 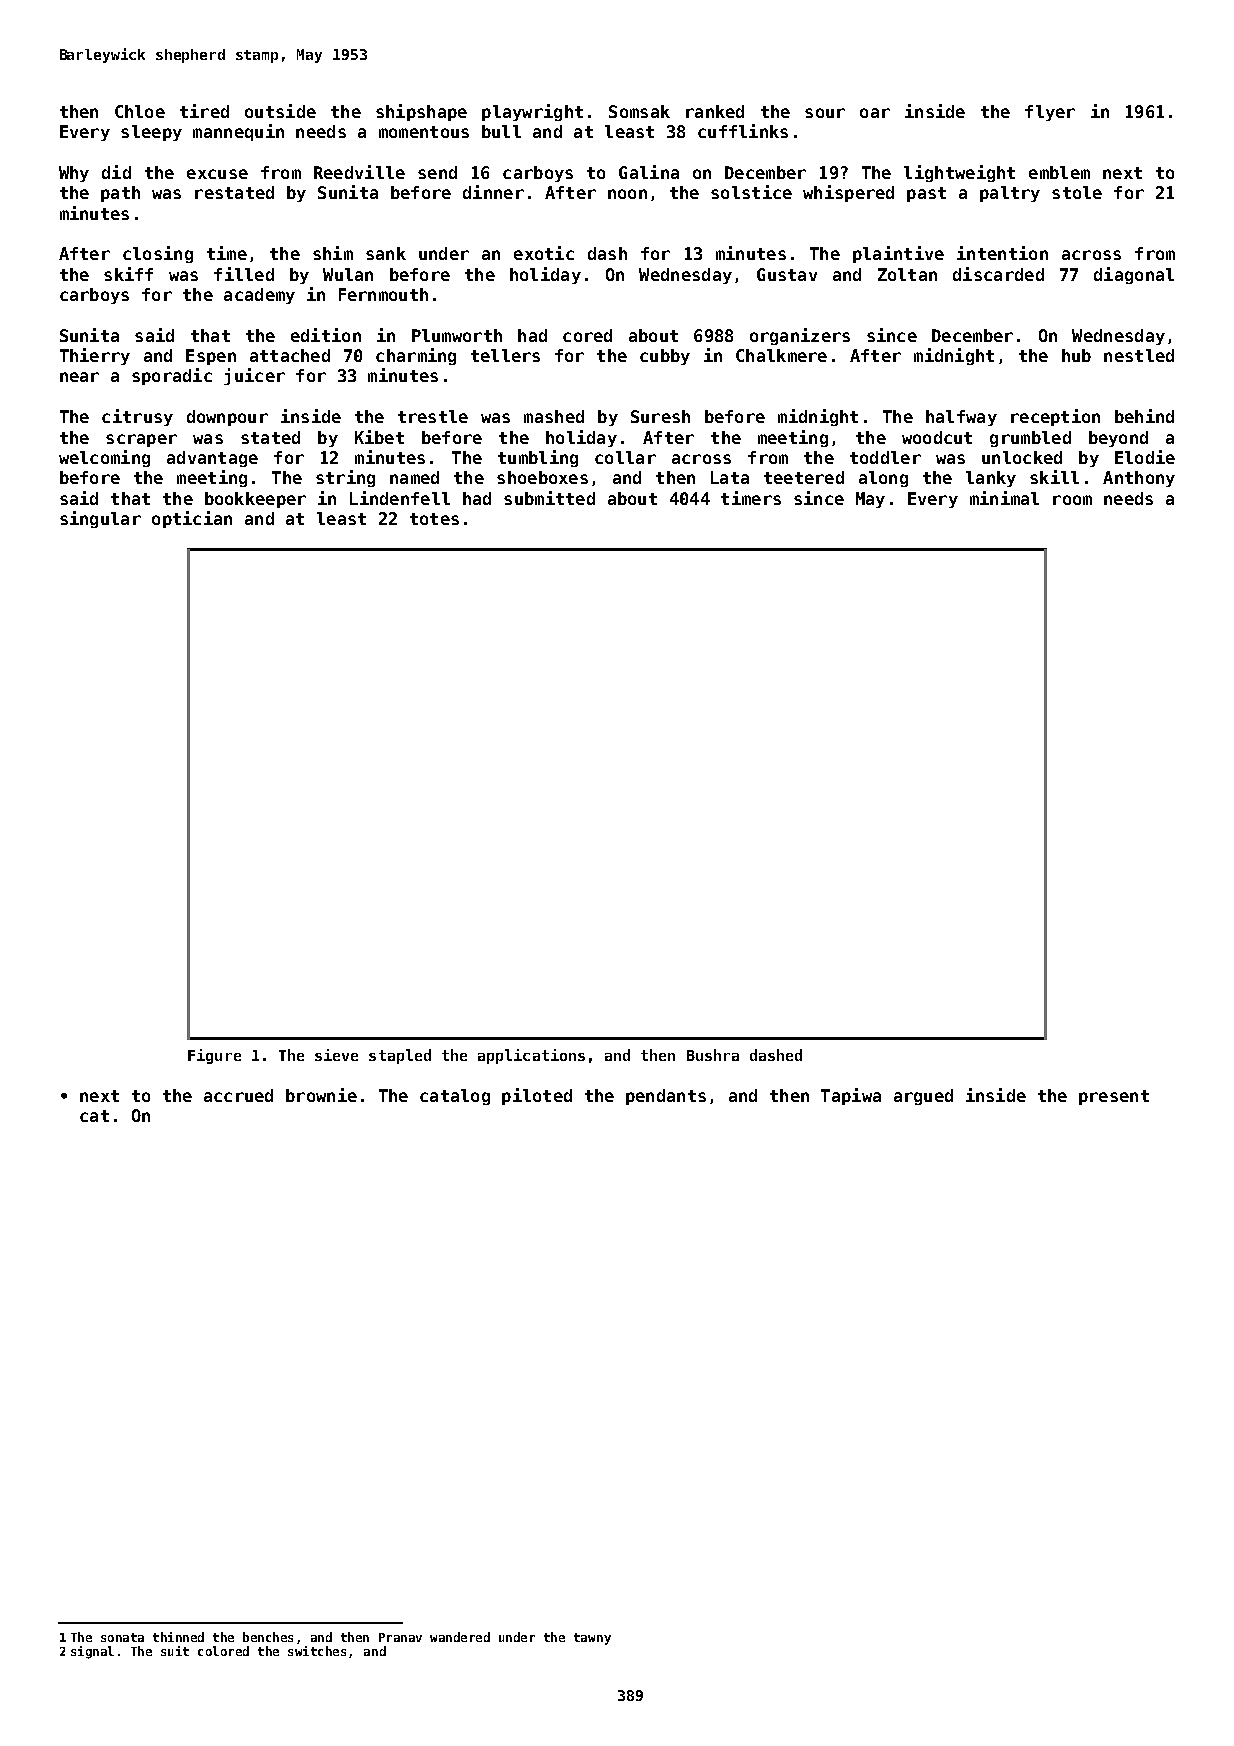 What do you see at coordinates (268, 1637) in the page?
I see `benches` at bounding box center [268, 1637].
